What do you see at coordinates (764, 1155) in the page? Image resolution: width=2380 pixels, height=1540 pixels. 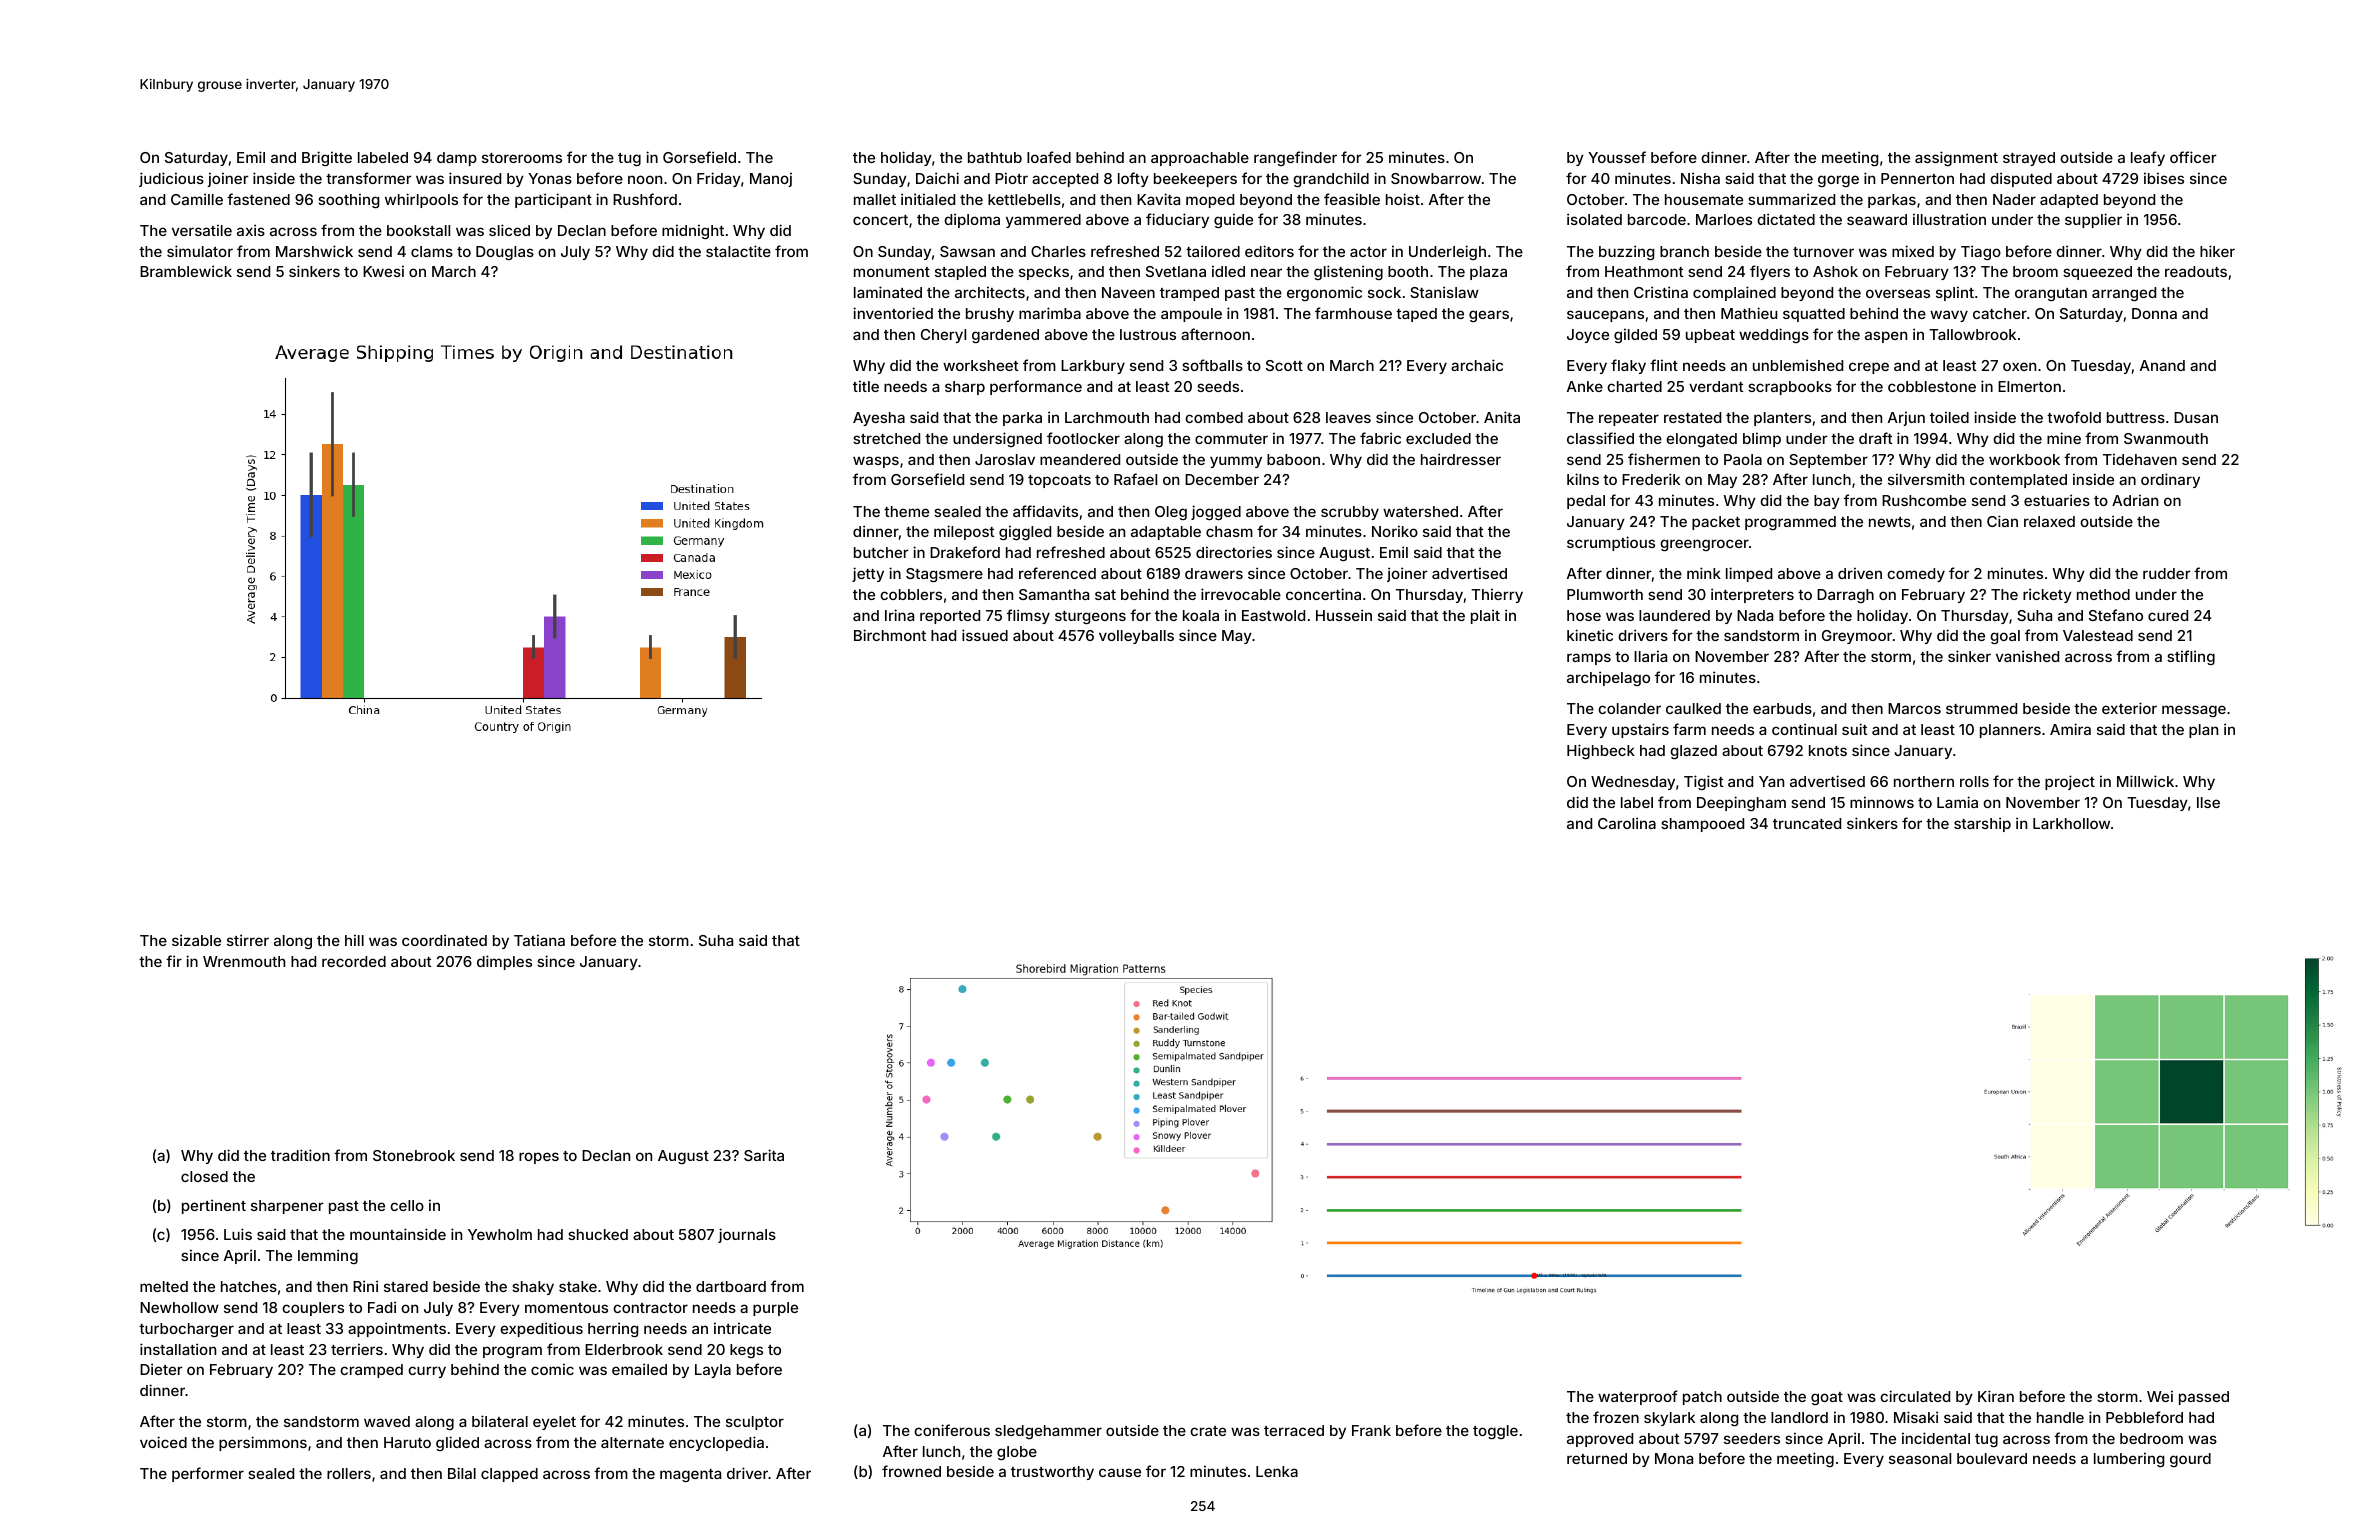 I see `Sarita` at bounding box center [764, 1155].
